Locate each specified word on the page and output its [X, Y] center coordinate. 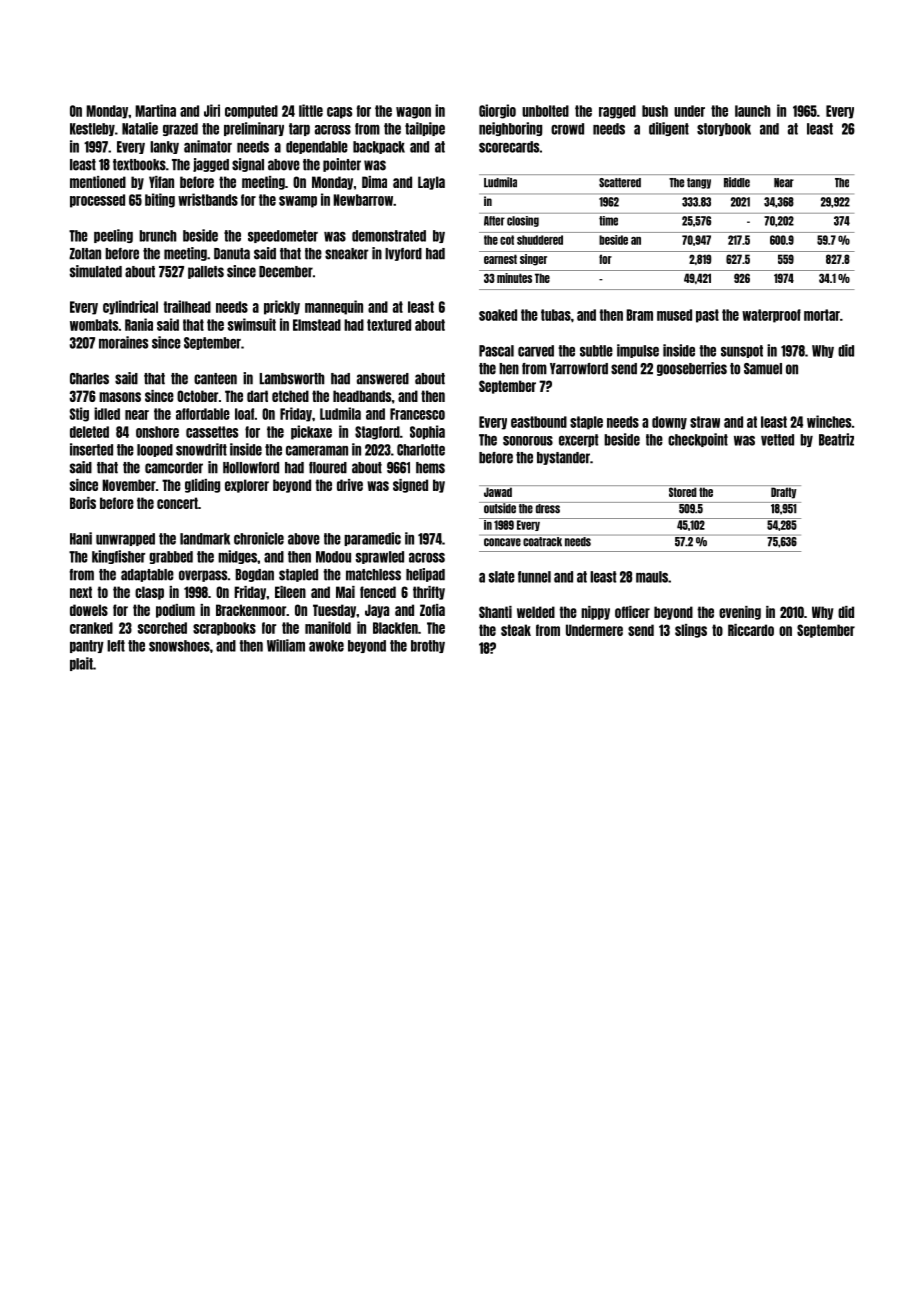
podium [175, 611]
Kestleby [92, 129]
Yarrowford [579, 369]
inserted [91, 449]
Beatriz [836, 439]
